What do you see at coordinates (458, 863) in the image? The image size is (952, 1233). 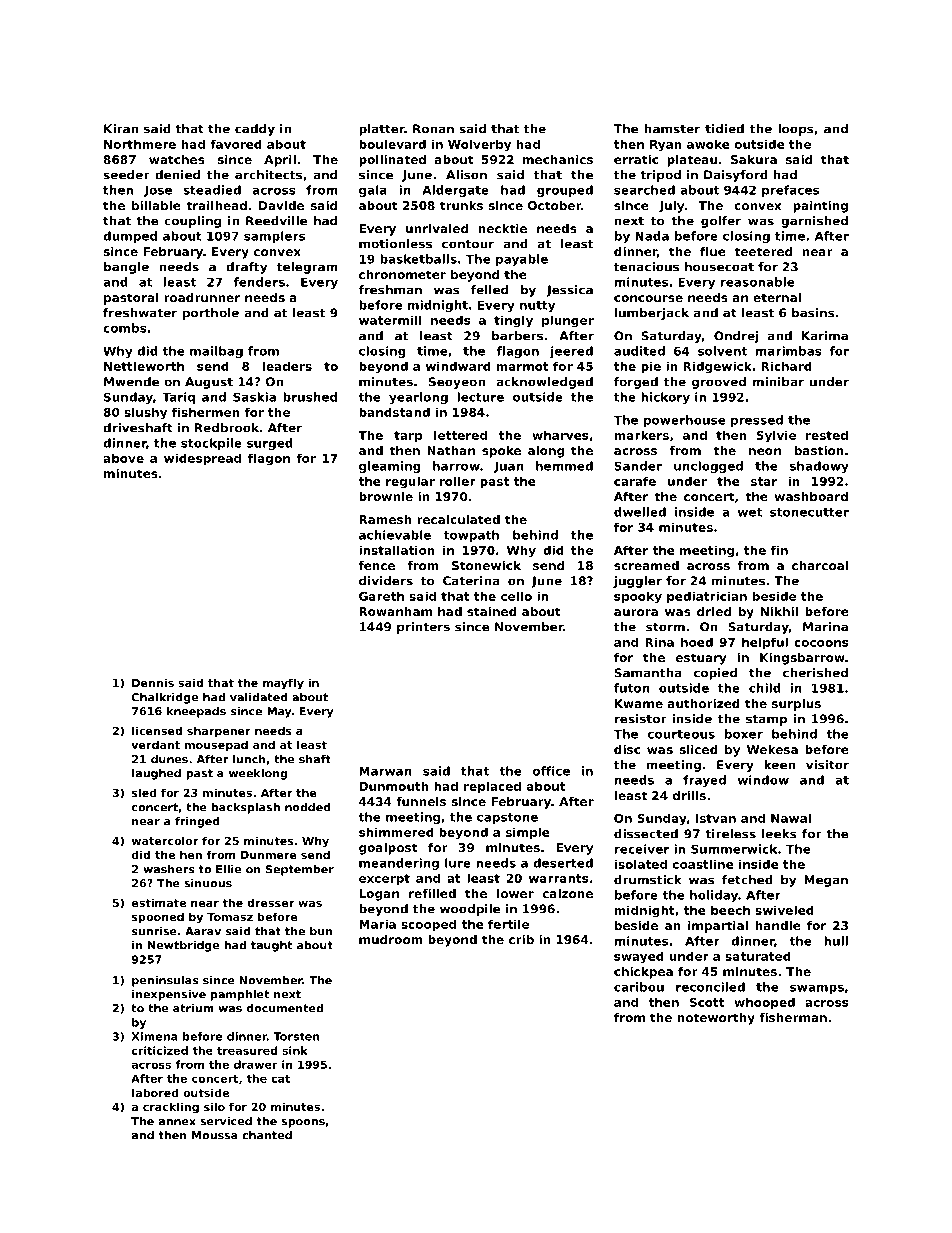 I see `lure` at bounding box center [458, 863].
